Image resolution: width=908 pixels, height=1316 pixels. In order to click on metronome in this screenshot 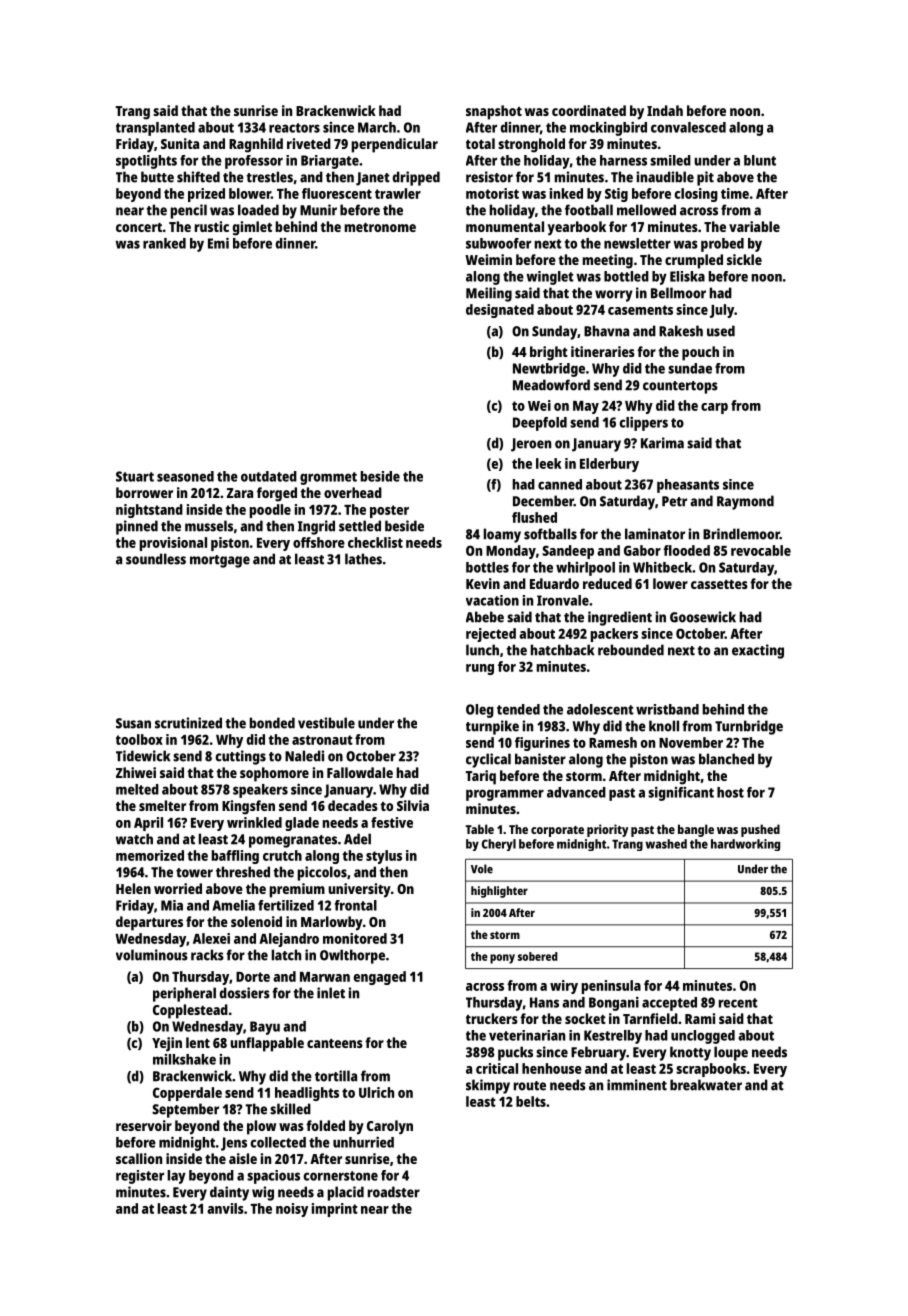, I will do `click(380, 227)`.
